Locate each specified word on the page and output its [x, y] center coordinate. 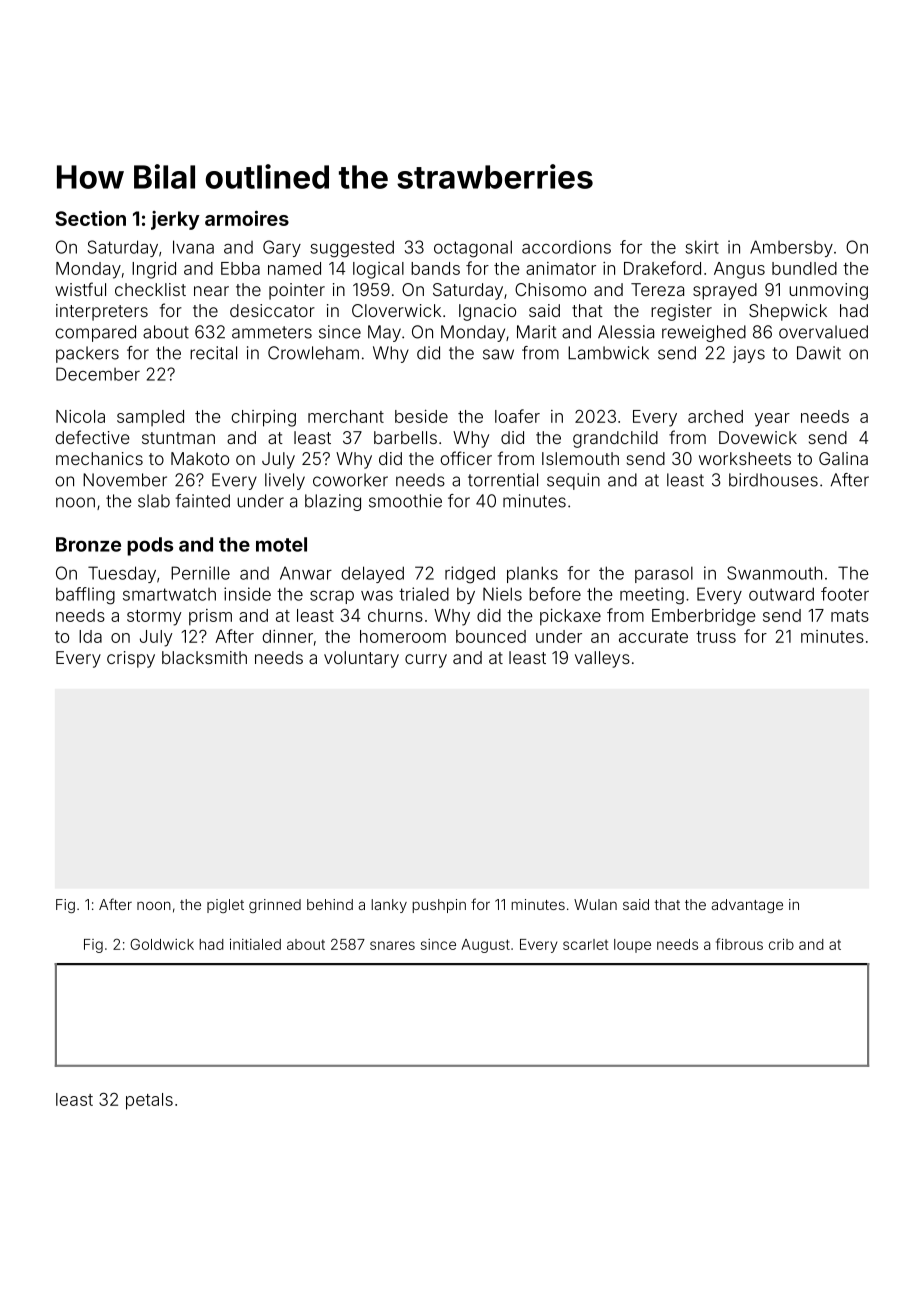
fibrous [739, 944]
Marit [536, 332]
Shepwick [788, 312]
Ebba [240, 268]
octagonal [473, 249]
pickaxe [570, 617]
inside [247, 594]
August [485, 946]
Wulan [595, 904]
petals [149, 1101]
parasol [664, 574]
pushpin [439, 906]
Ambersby [791, 248]
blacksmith [204, 657]
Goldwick [162, 944]
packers [87, 354]
